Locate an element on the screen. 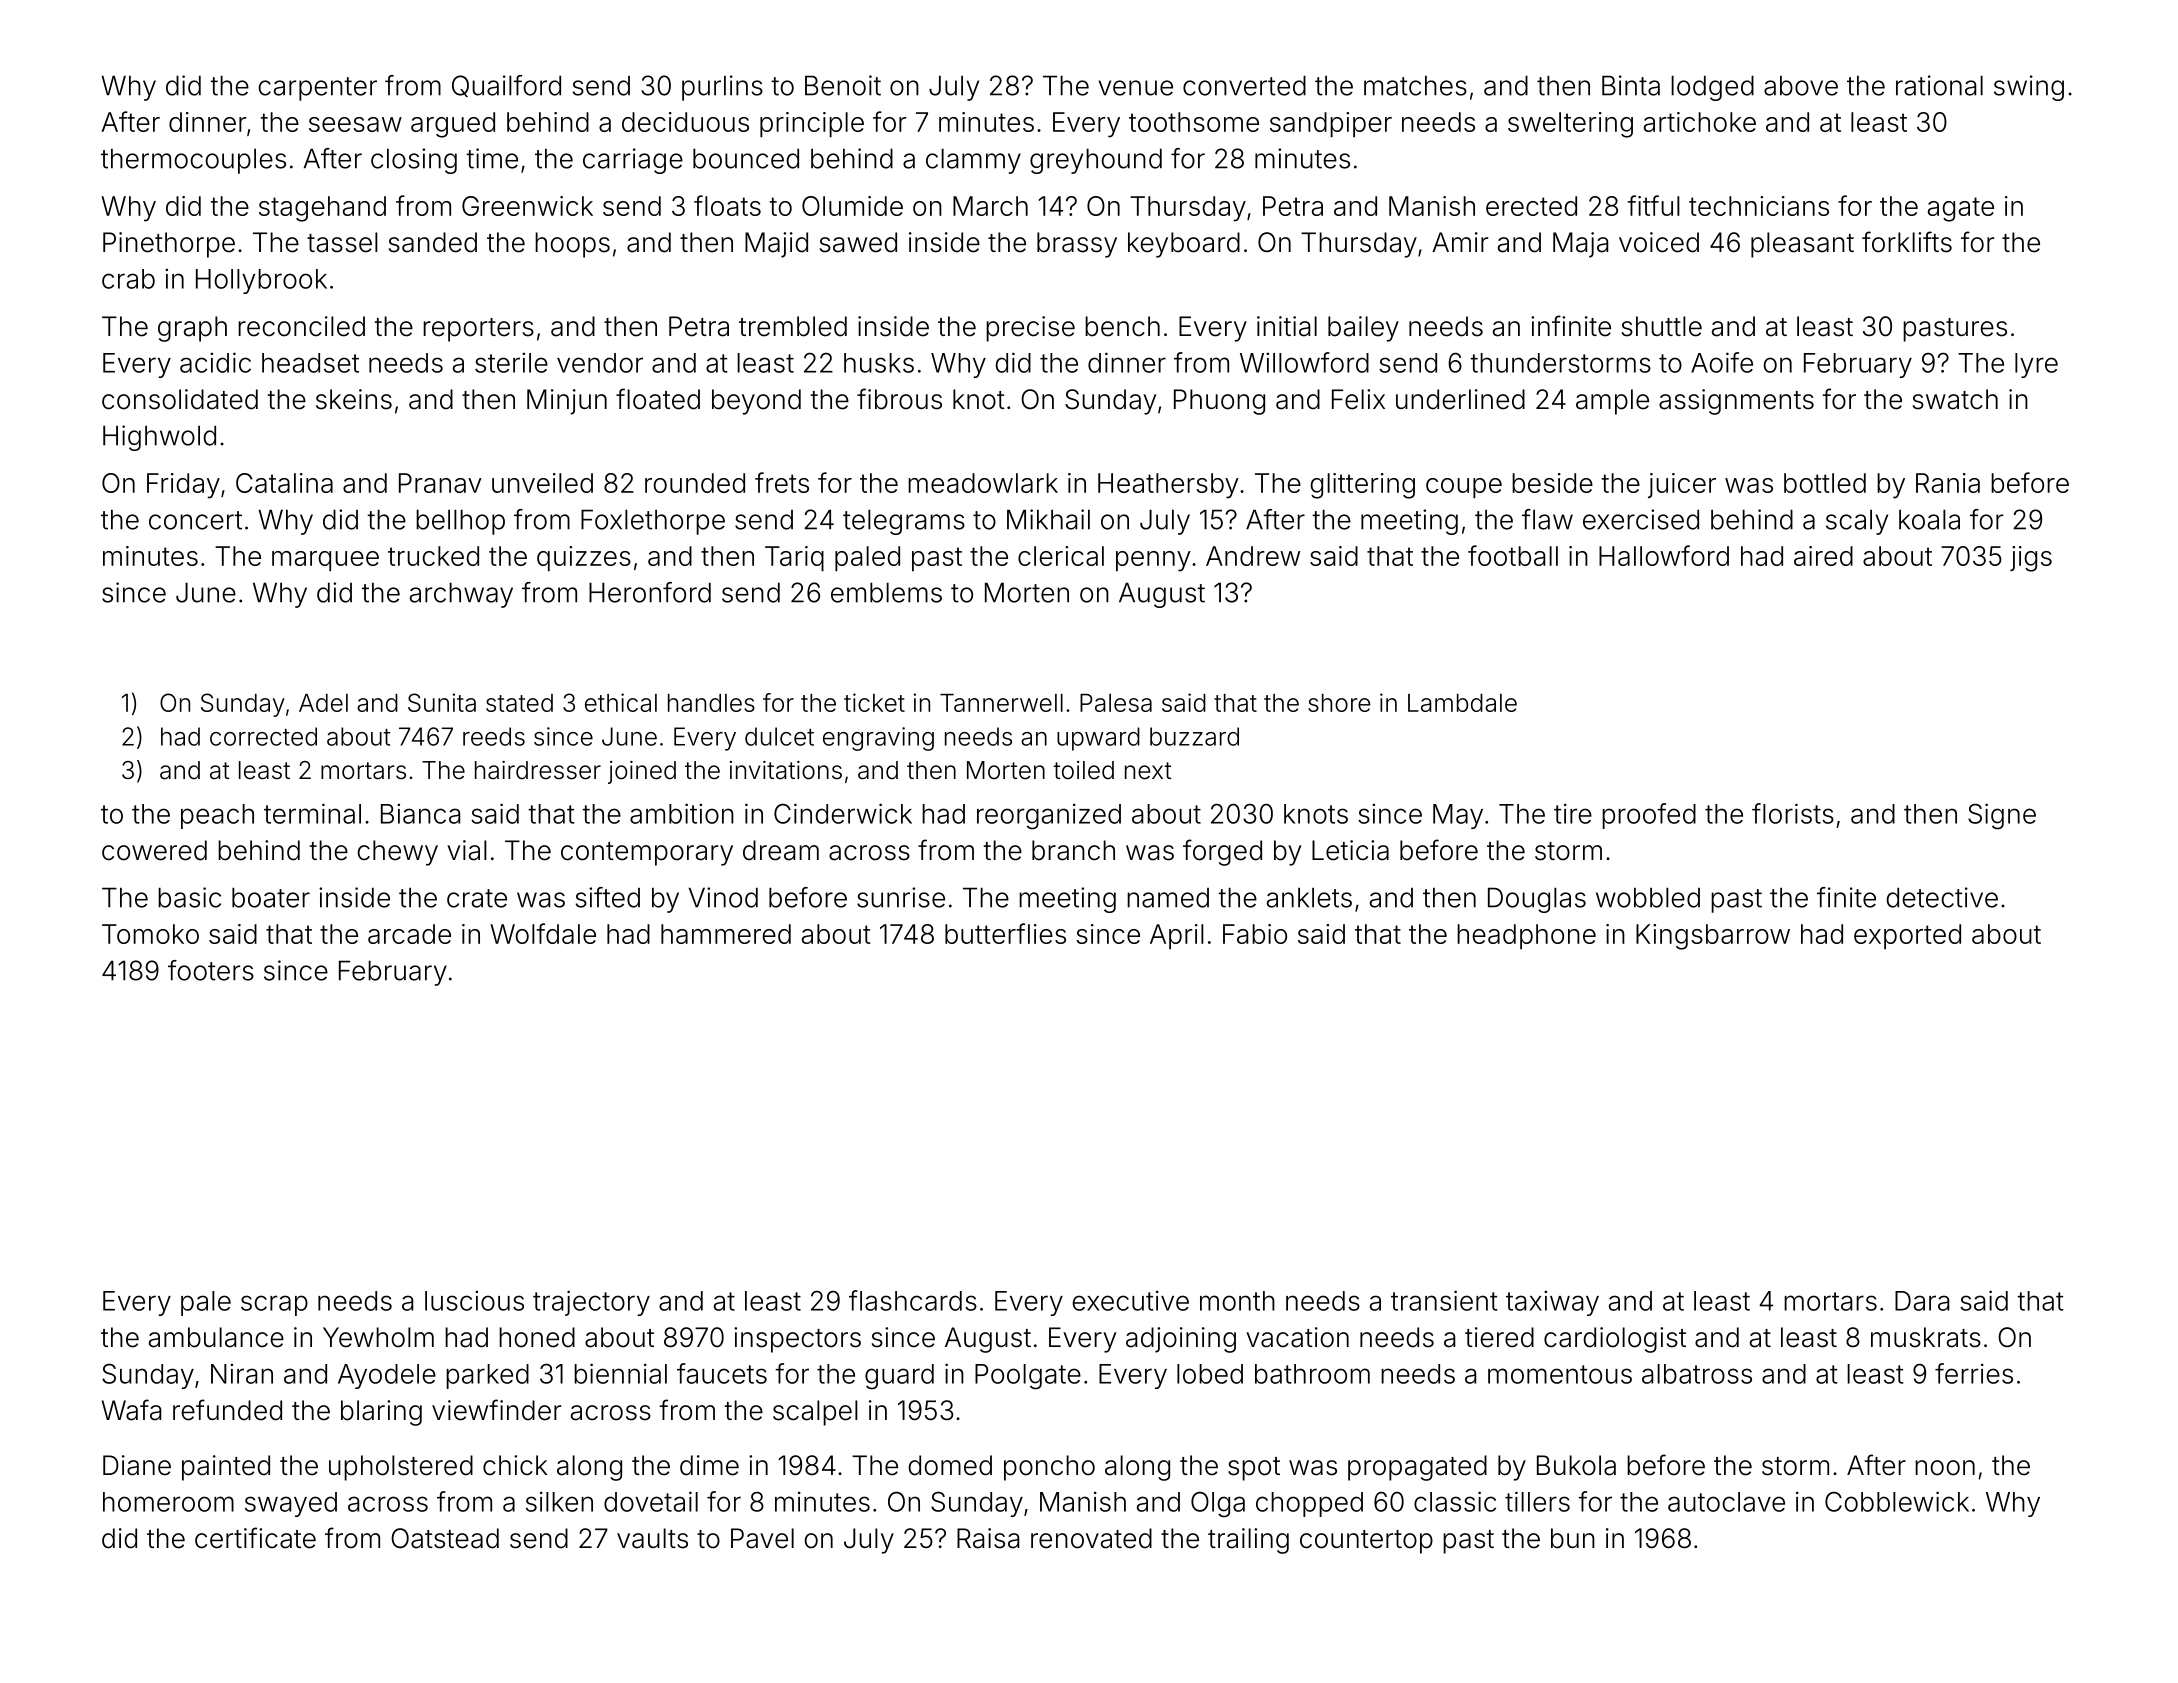  honed is located at coordinates (537, 1337).
